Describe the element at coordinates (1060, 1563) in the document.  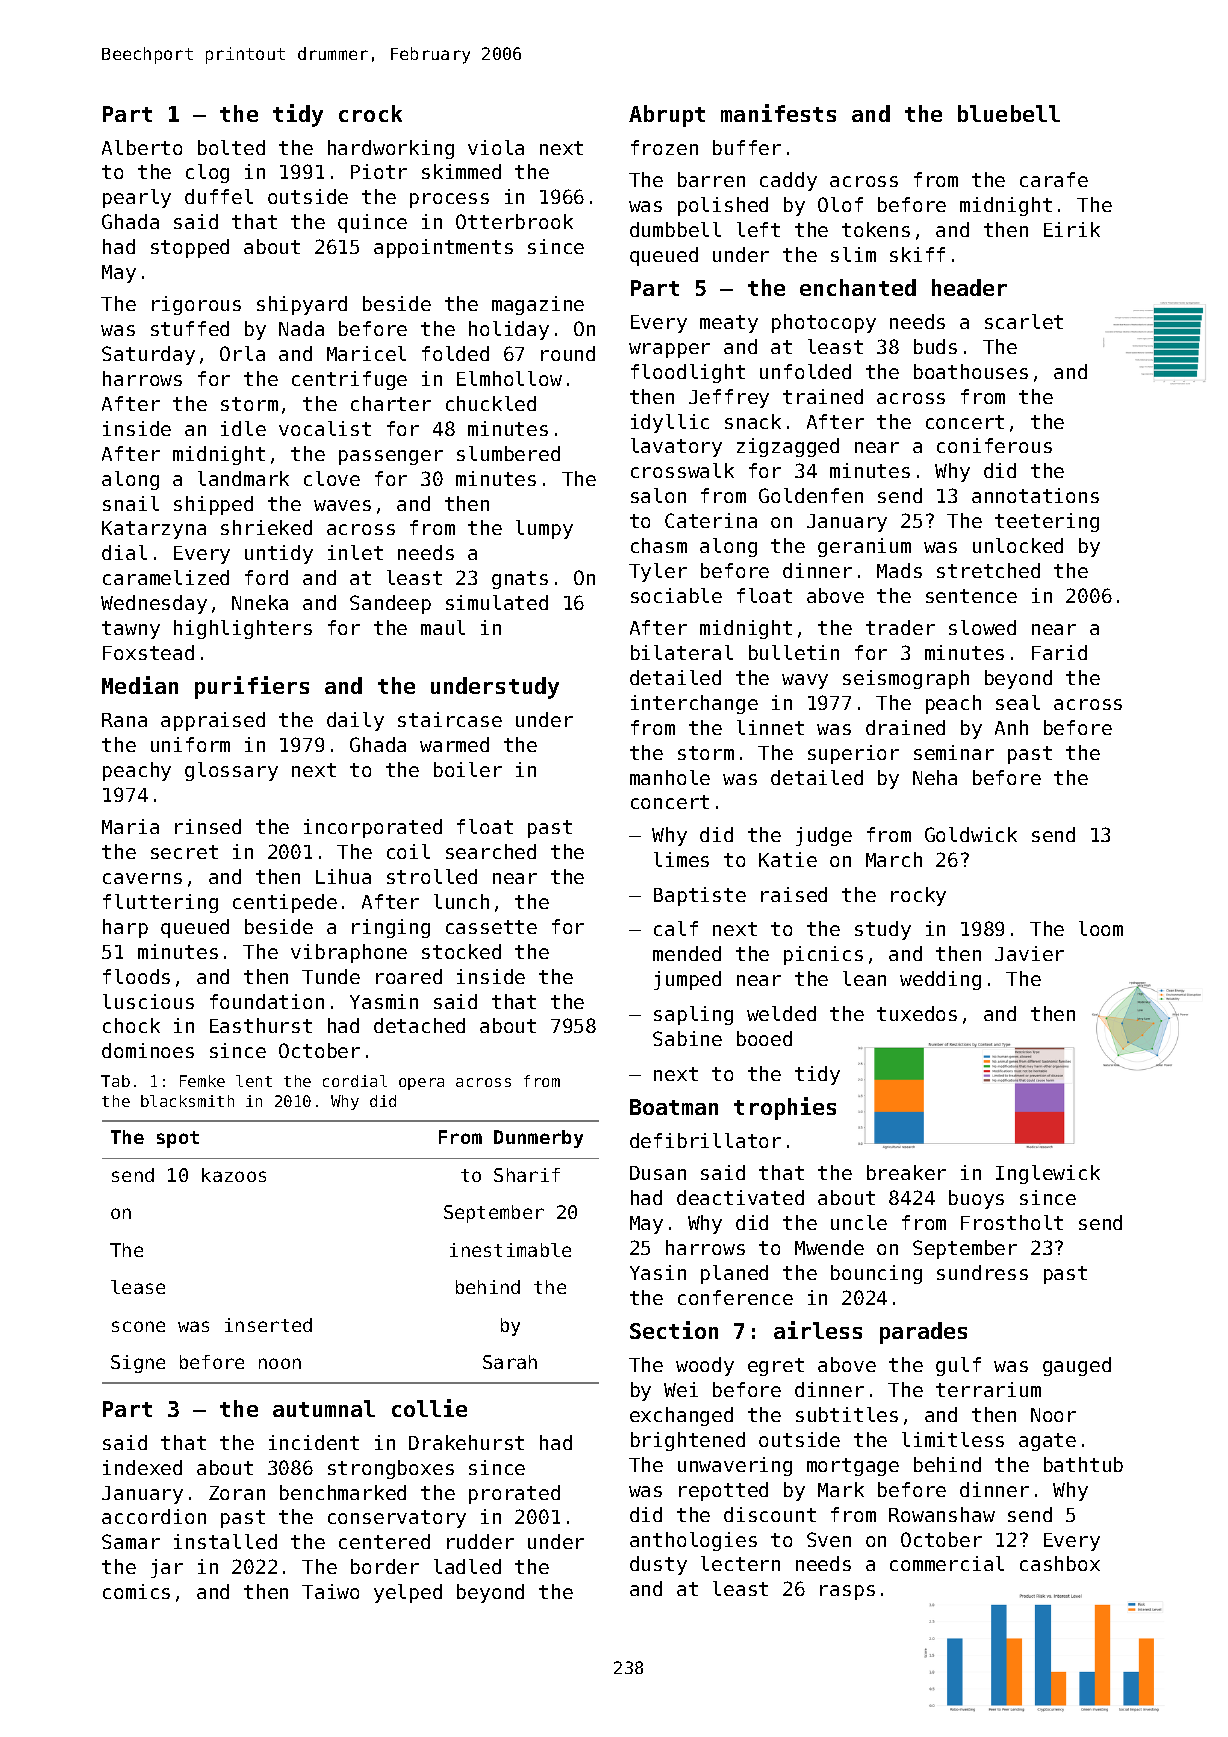
I see `cashbox` at that location.
